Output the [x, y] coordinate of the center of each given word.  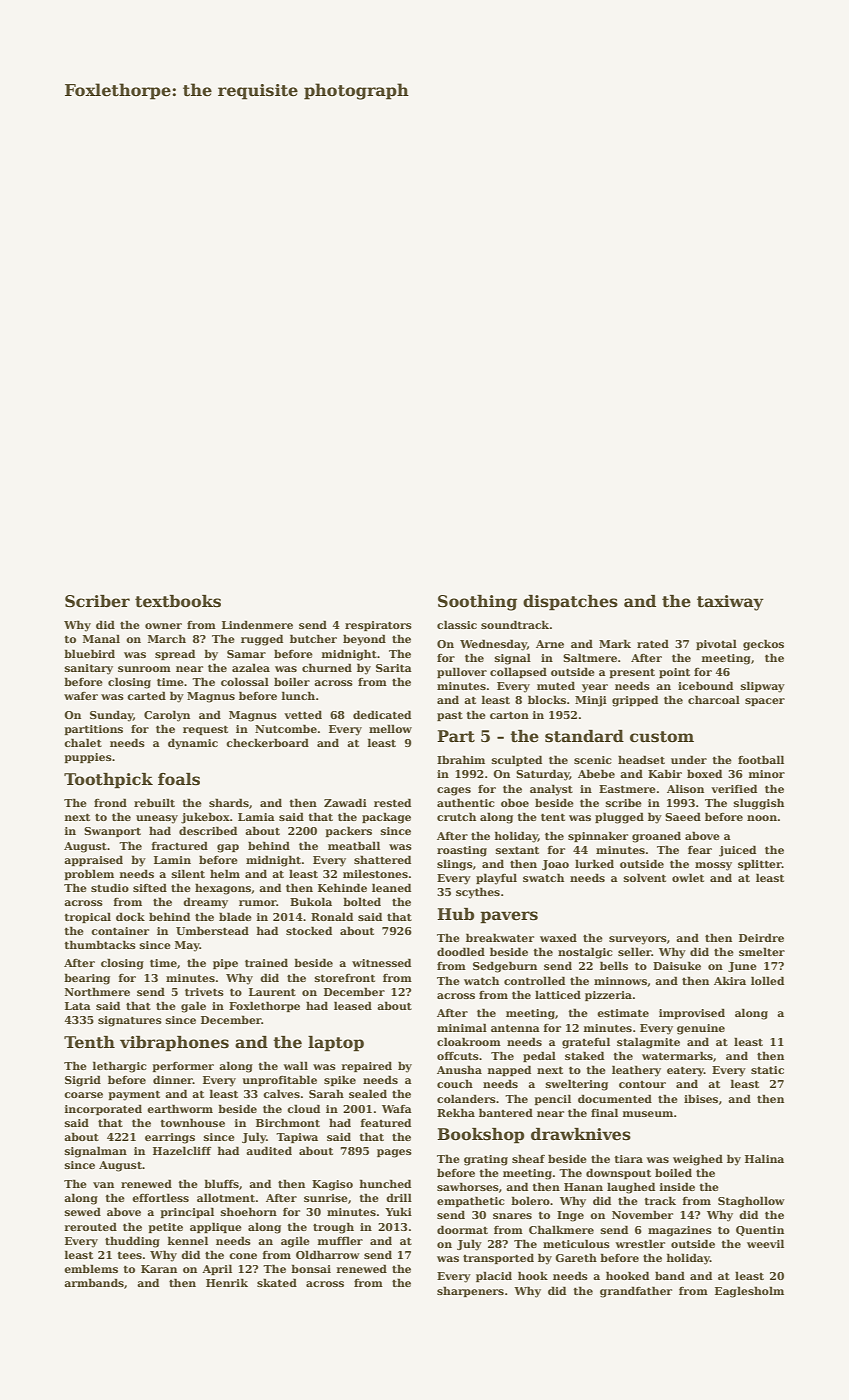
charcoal [714, 699]
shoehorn [249, 1211]
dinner [173, 1079]
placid [494, 1276]
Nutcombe [286, 728]
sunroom [144, 669]
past [450, 716]
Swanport [112, 832]
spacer [765, 702]
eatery [685, 1071]
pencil [552, 1099]
